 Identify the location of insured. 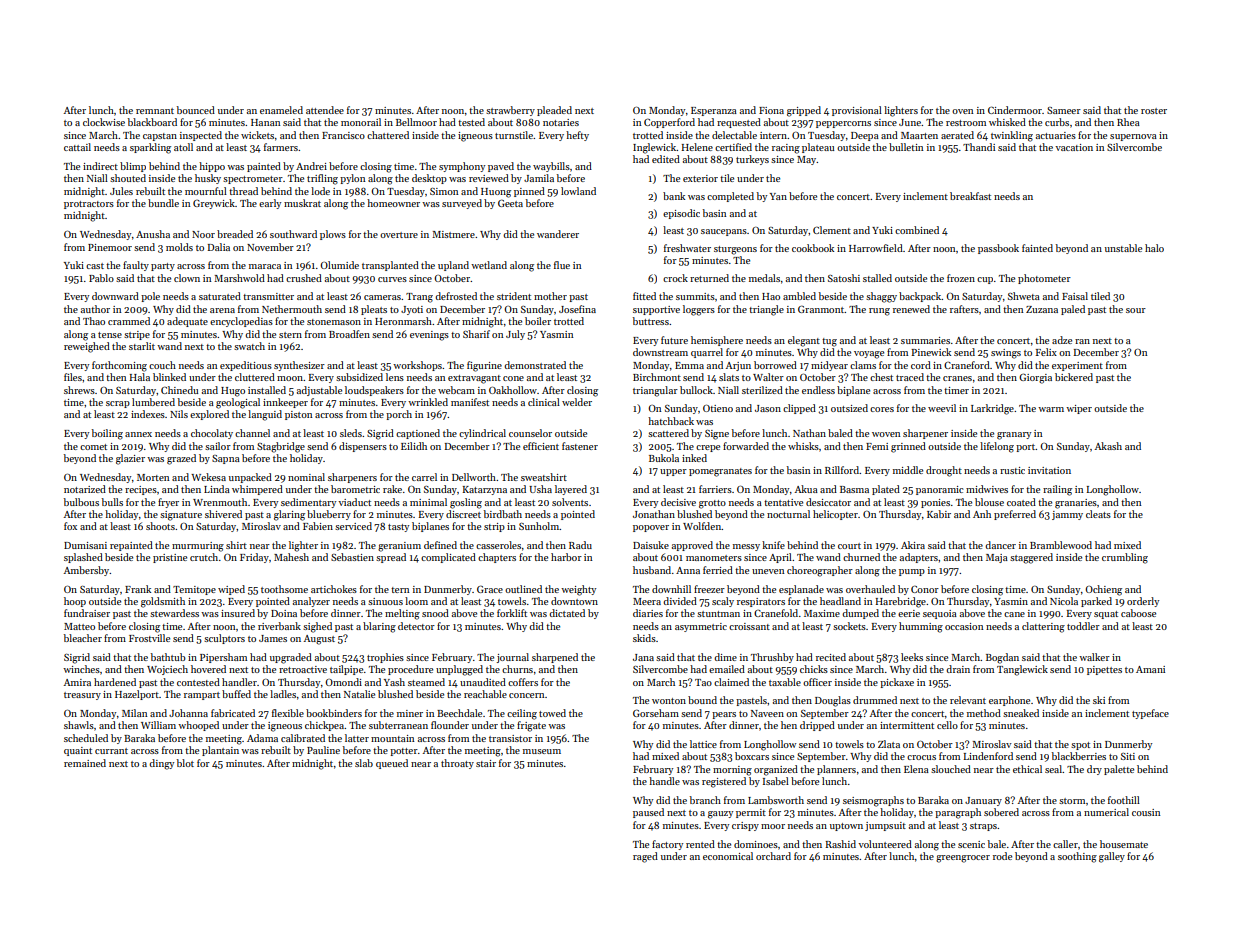
(238, 613).
